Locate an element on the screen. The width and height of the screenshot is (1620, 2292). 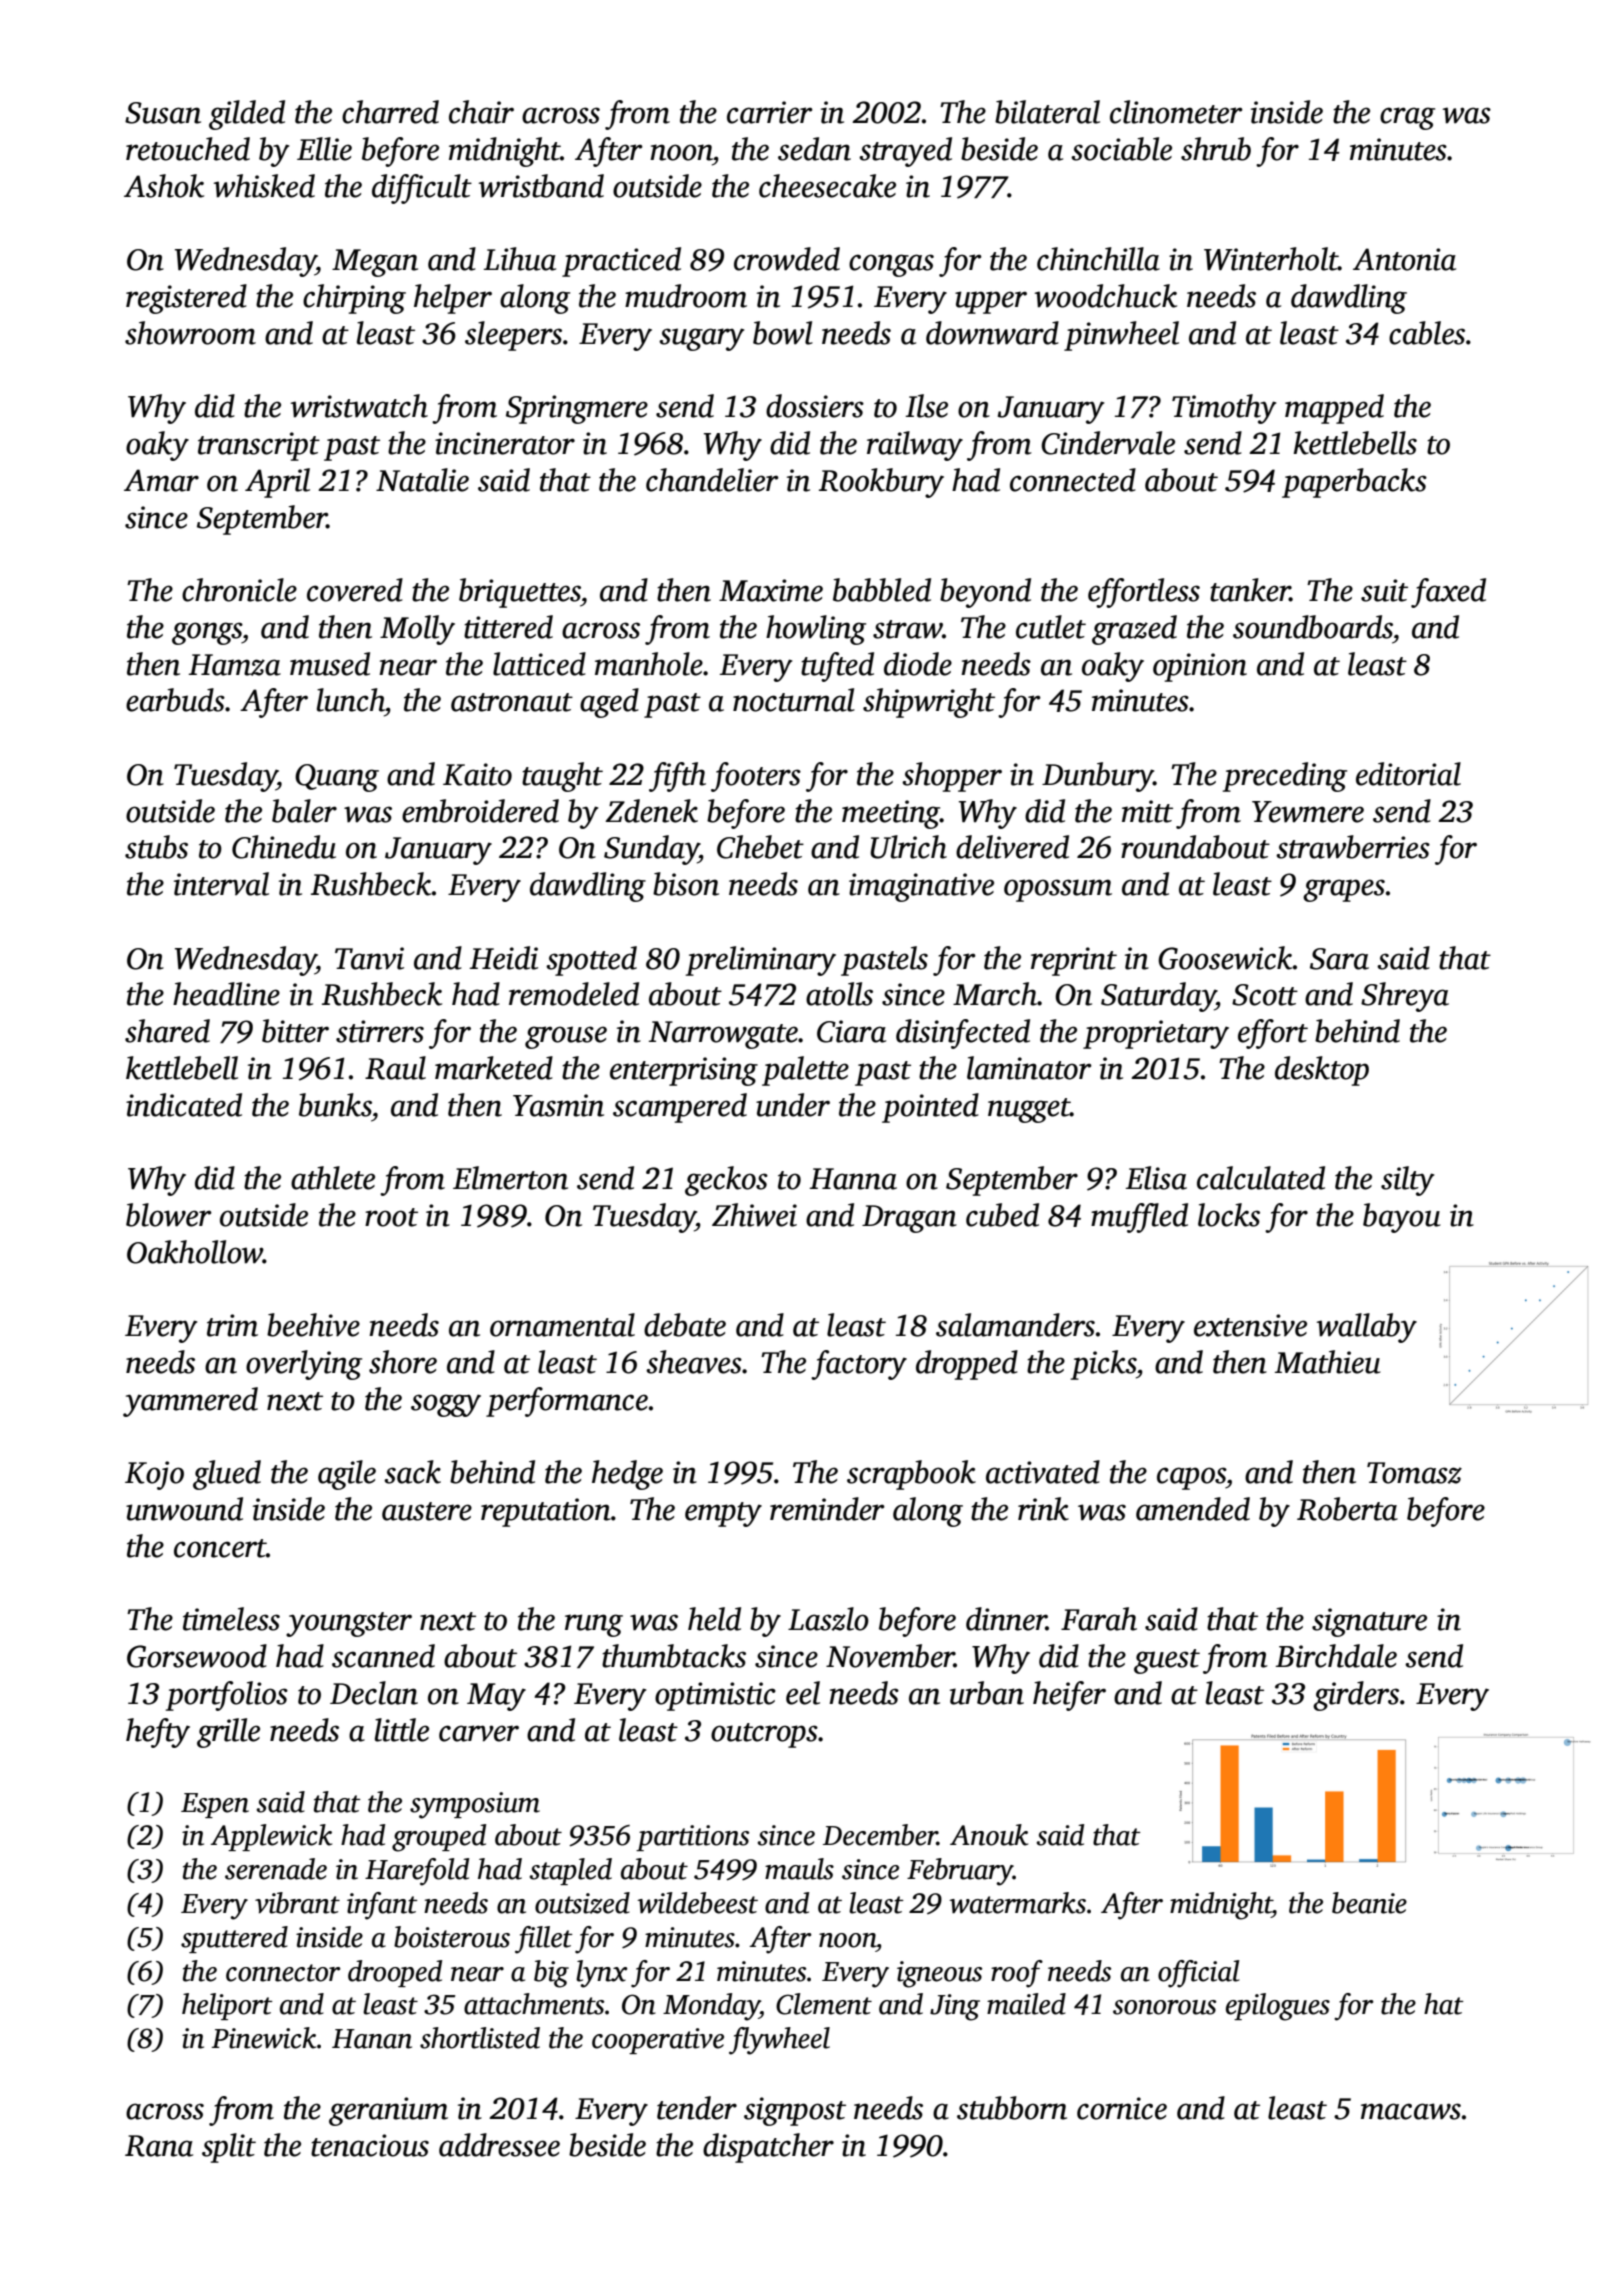
Shreya is located at coordinates (1405, 997).
